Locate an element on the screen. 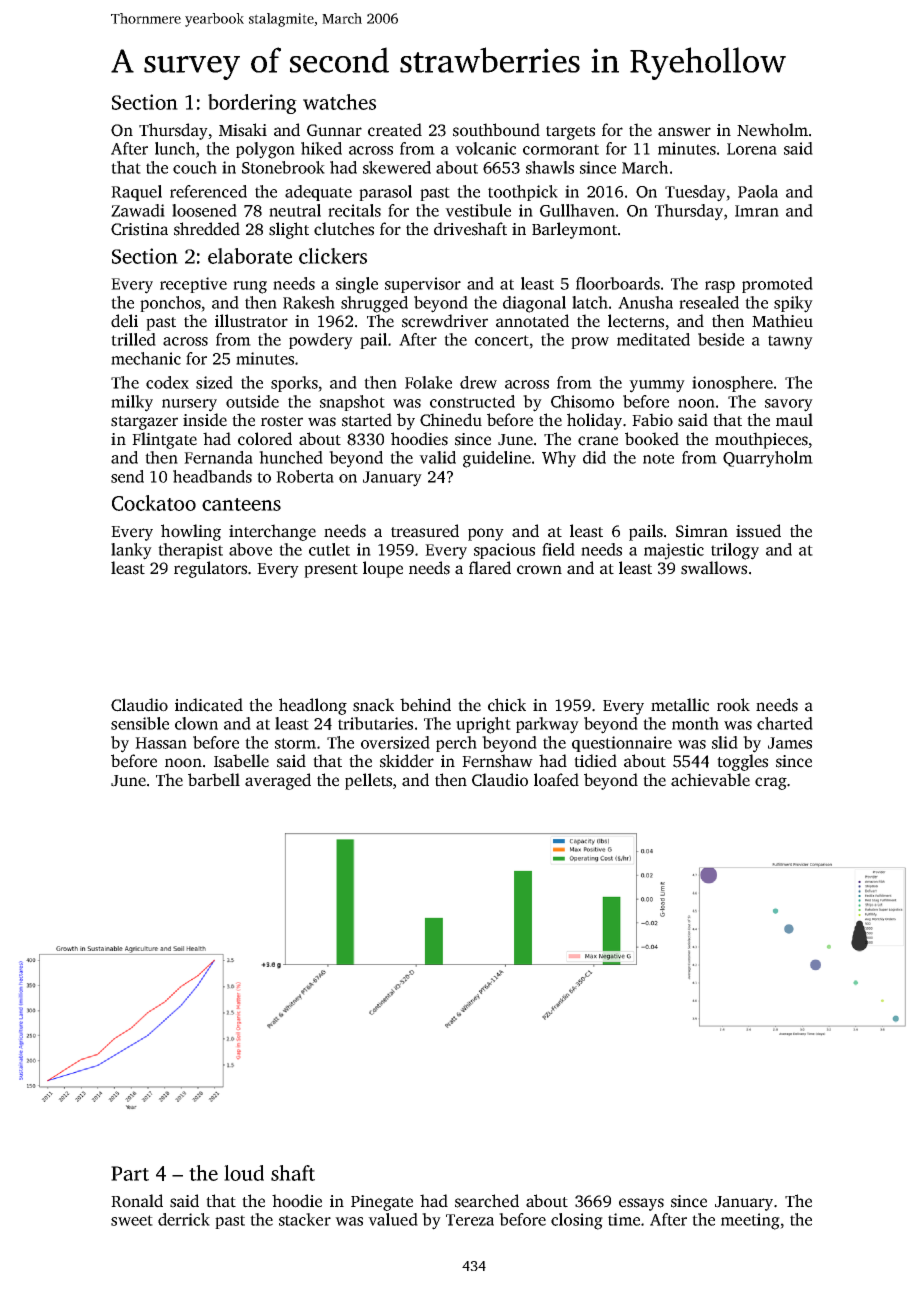  Fernshaw is located at coordinates (497, 761).
